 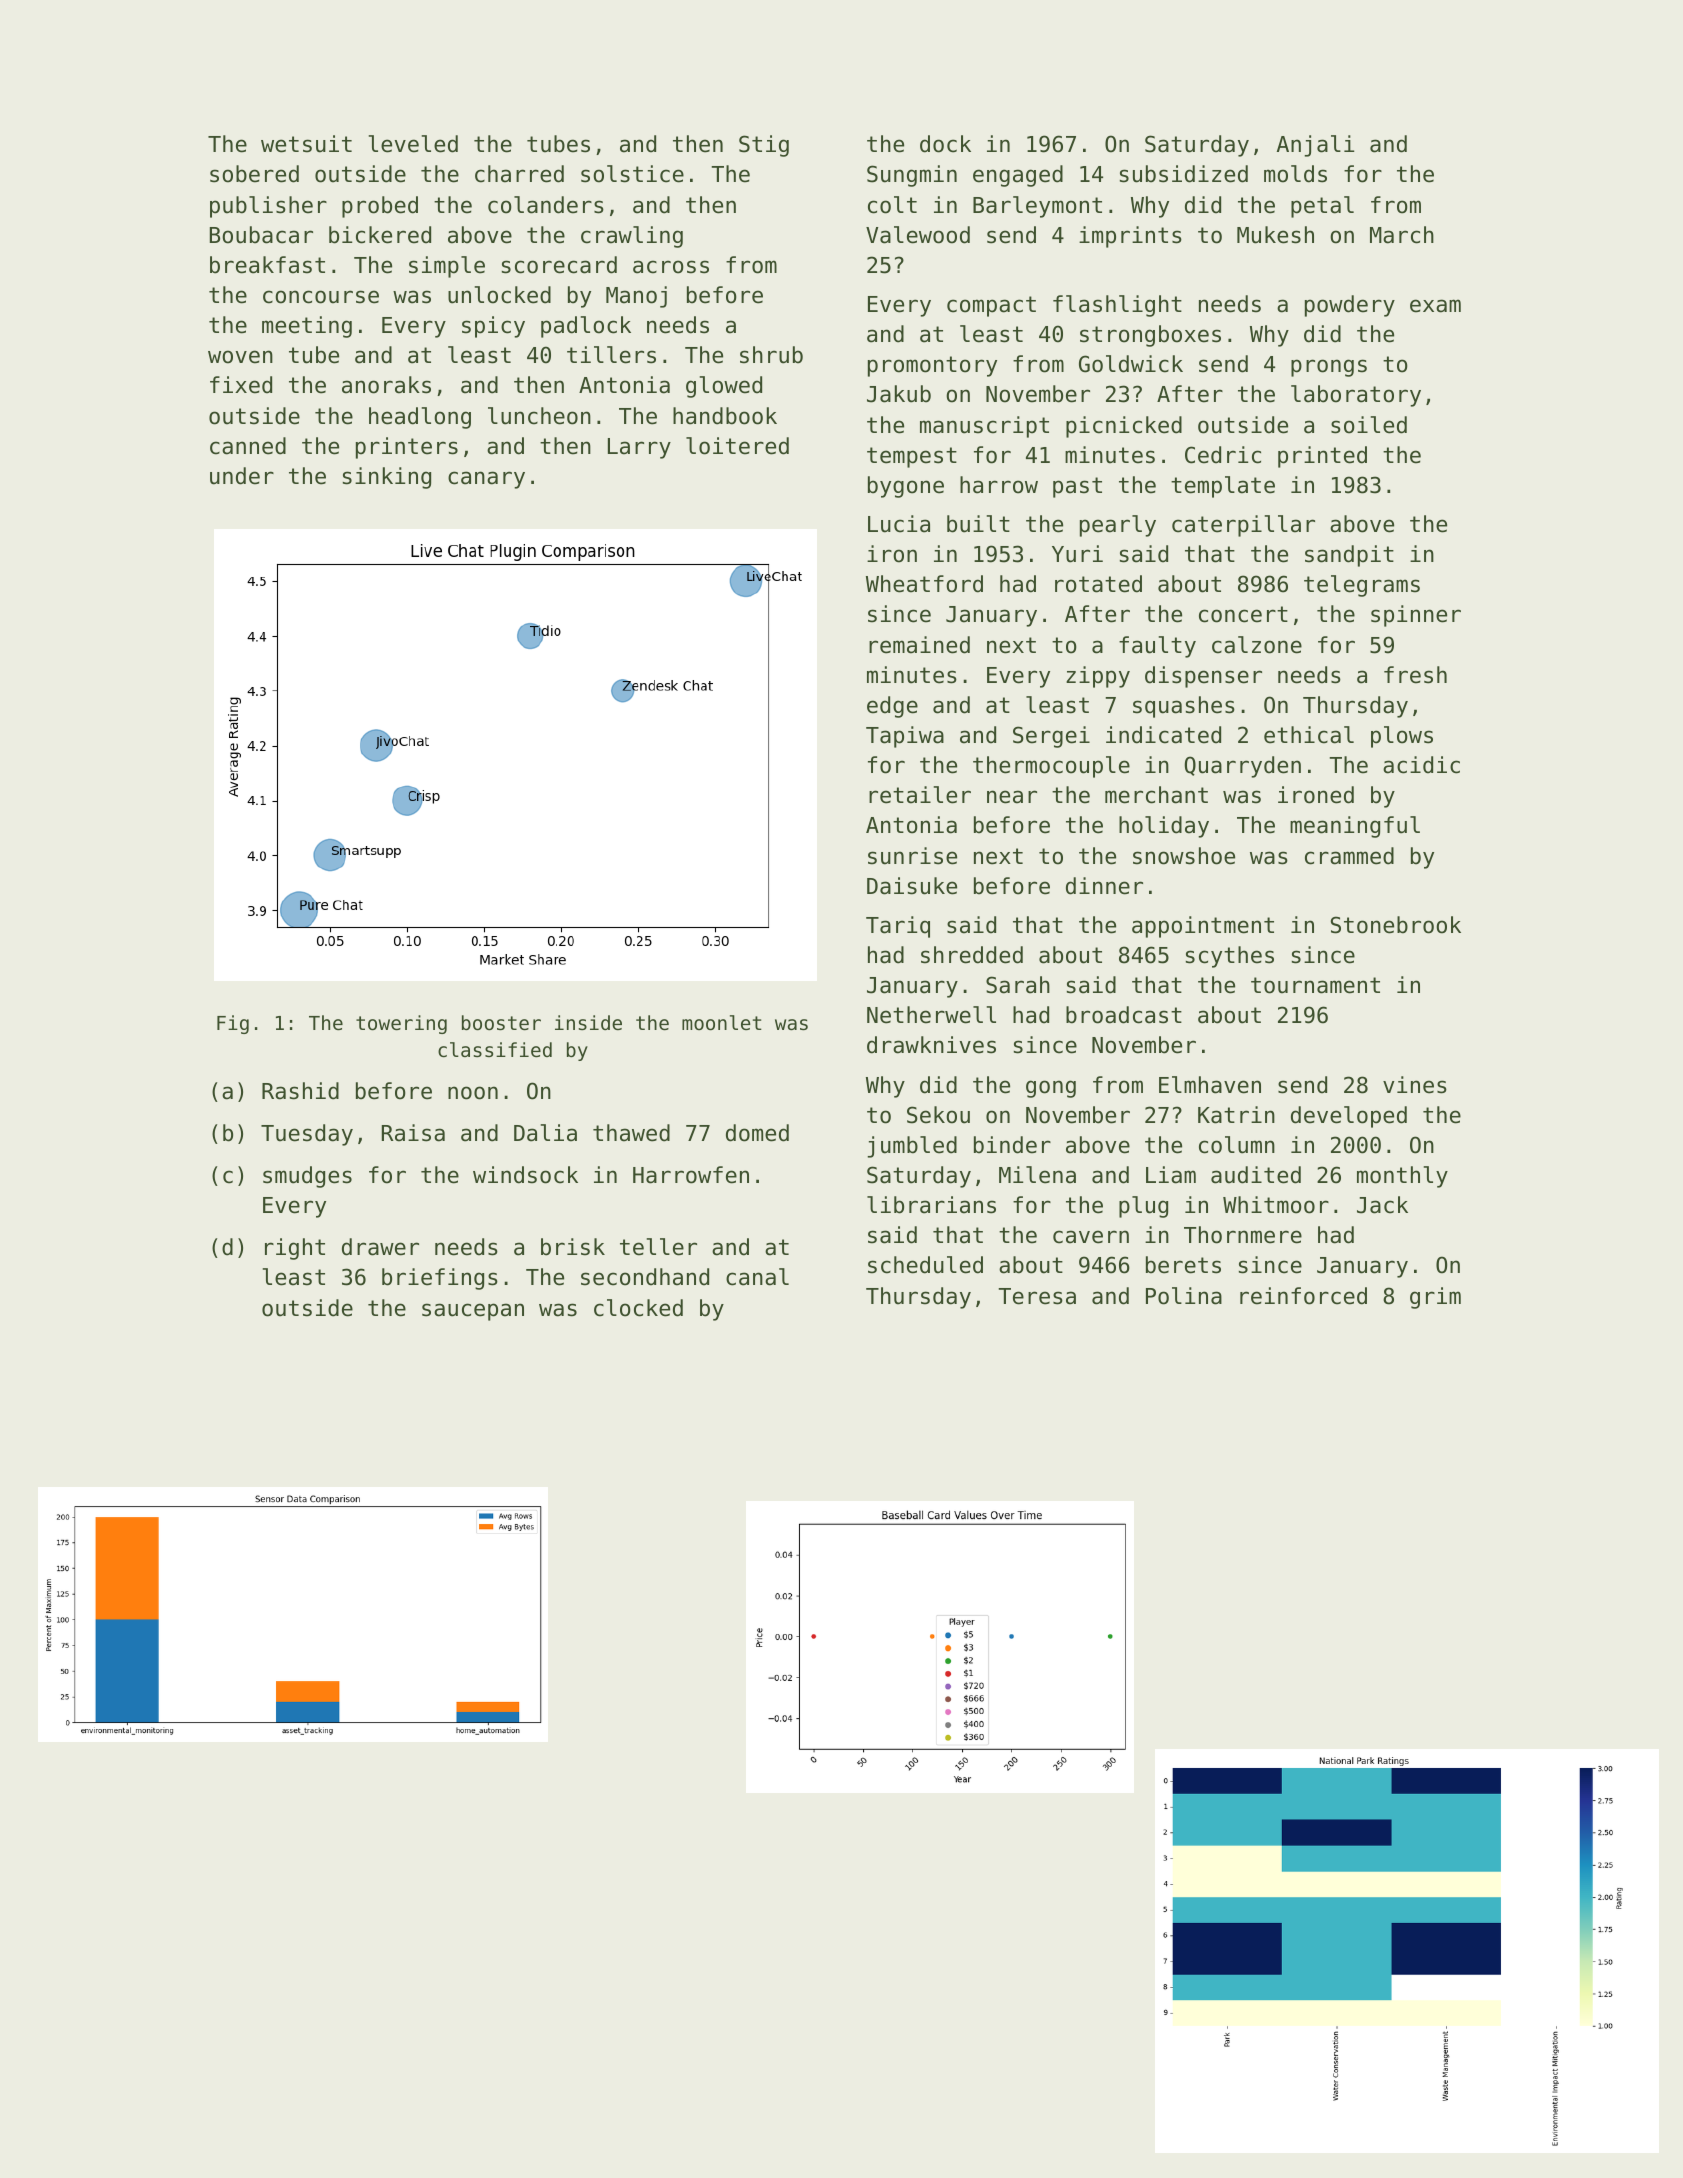 What do you see at coordinates (1315, 146) in the image?
I see `Anjali` at bounding box center [1315, 146].
